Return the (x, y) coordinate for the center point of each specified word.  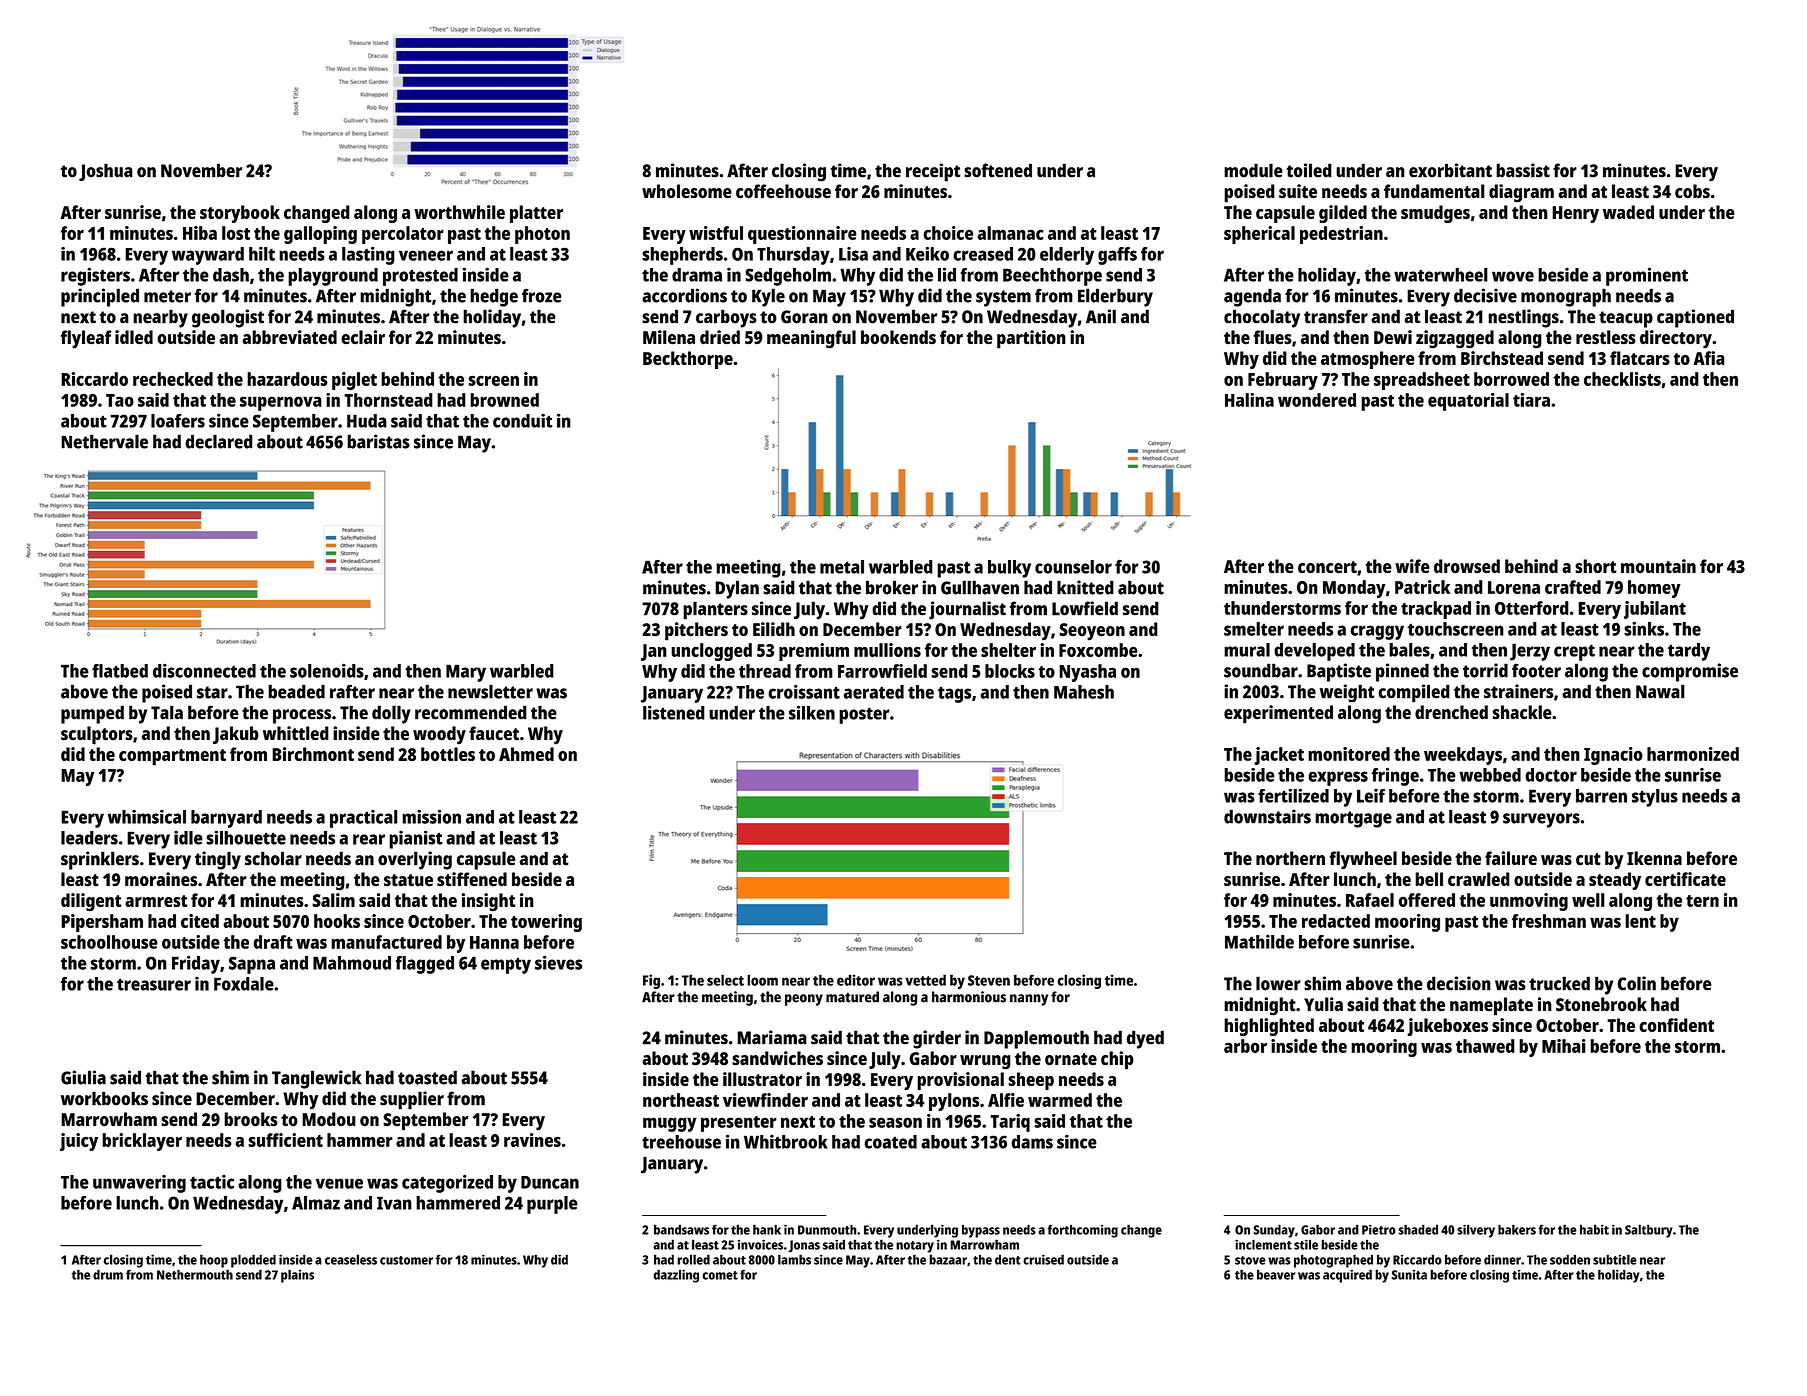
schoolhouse (109, 942)
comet (720, 1275)
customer (406, 1260)
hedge (494, 297)
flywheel (1363, 860)
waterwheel (1441, 275)
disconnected (204, 670)
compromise (1690, 672)
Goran (804, 317)
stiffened (472, 879)
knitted (1085, 587)
